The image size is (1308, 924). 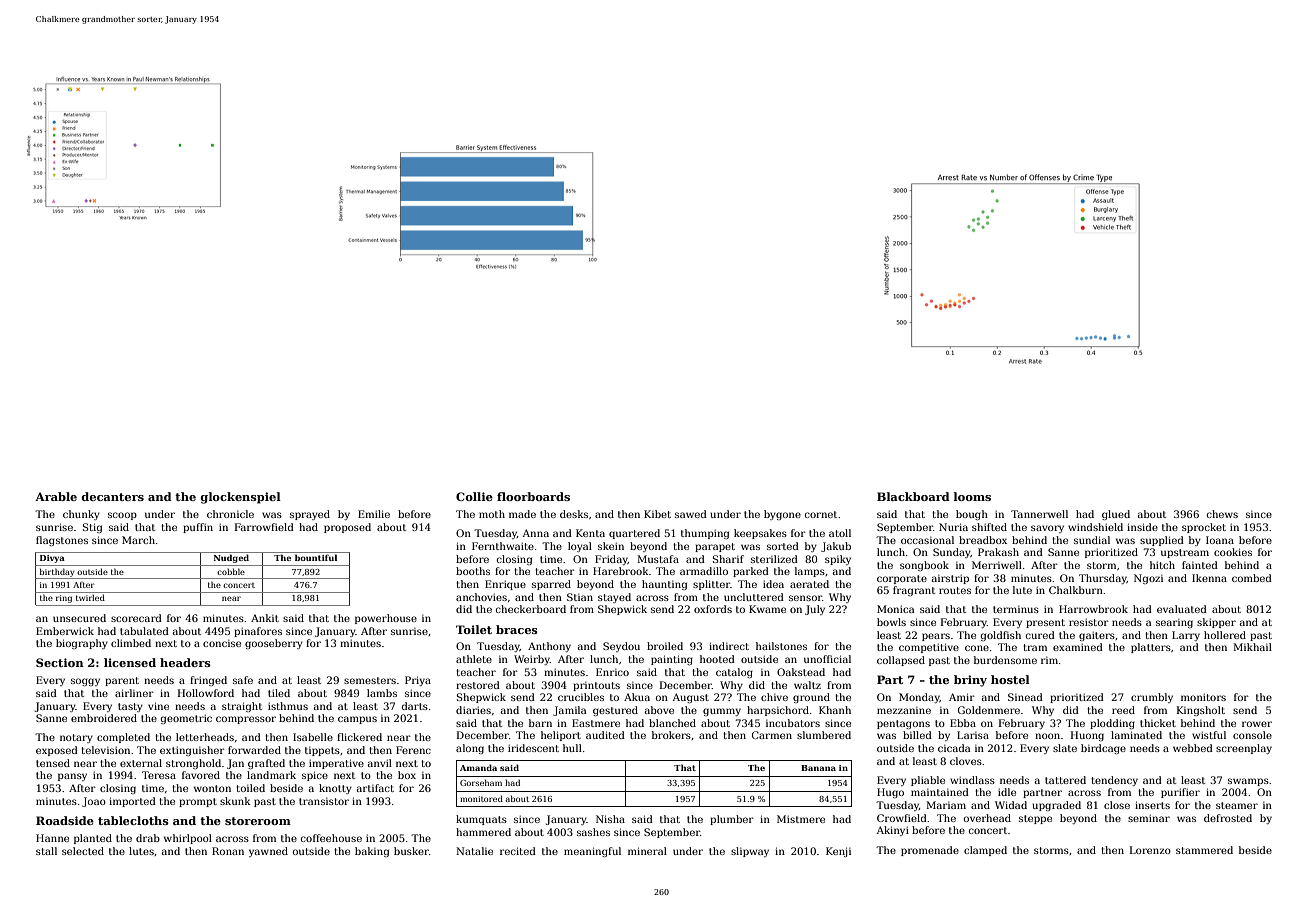 What do you see at coordinates (72, 777) in the document?
I see `pansy` at bounding box center [72, 777].
